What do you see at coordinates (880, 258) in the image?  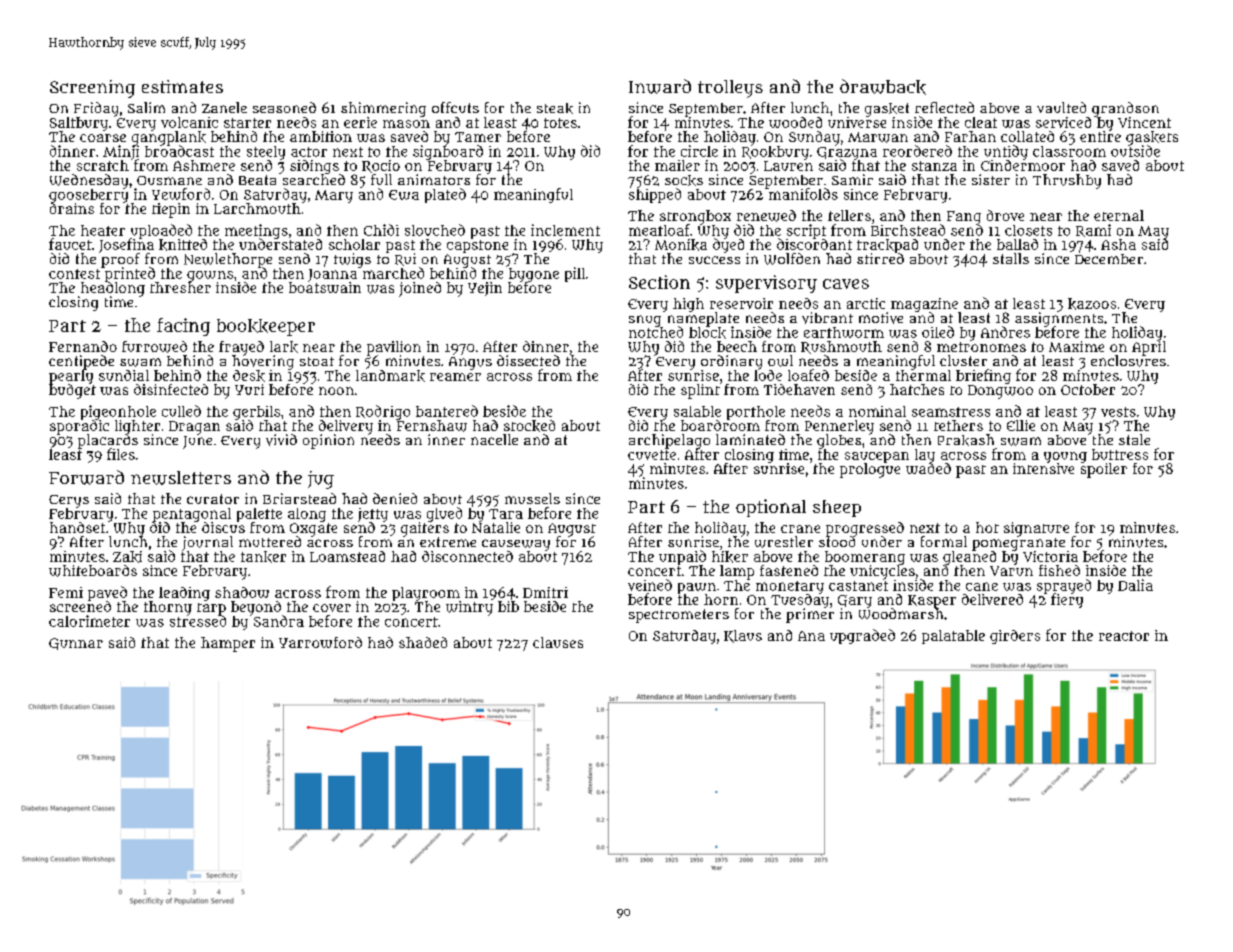 I see `stirred` at bounding box center [880, 258].
